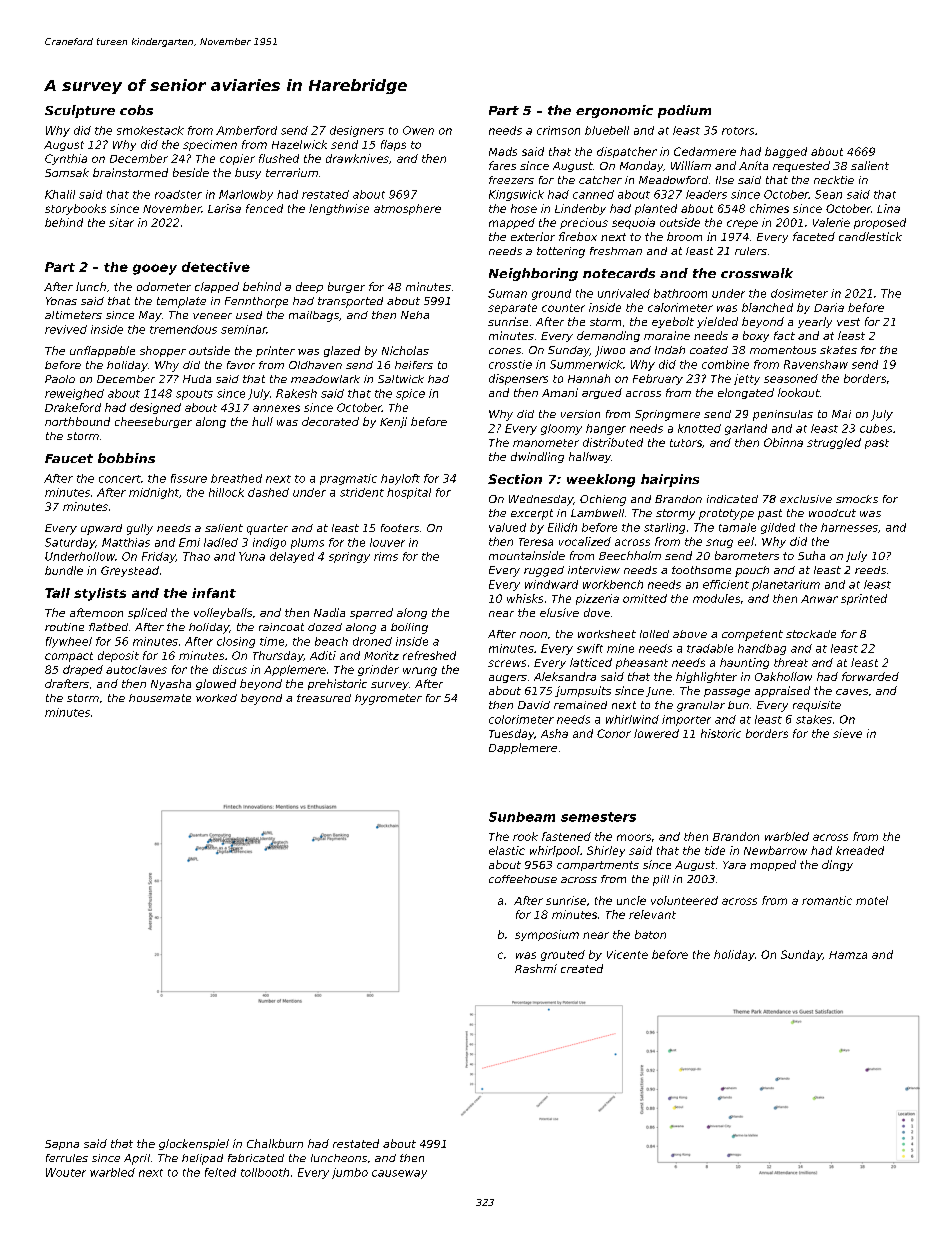  What do you see at coordinates (61, 301) in the screenshot?
I see `Yonas` at bounding box center [61, 301].
